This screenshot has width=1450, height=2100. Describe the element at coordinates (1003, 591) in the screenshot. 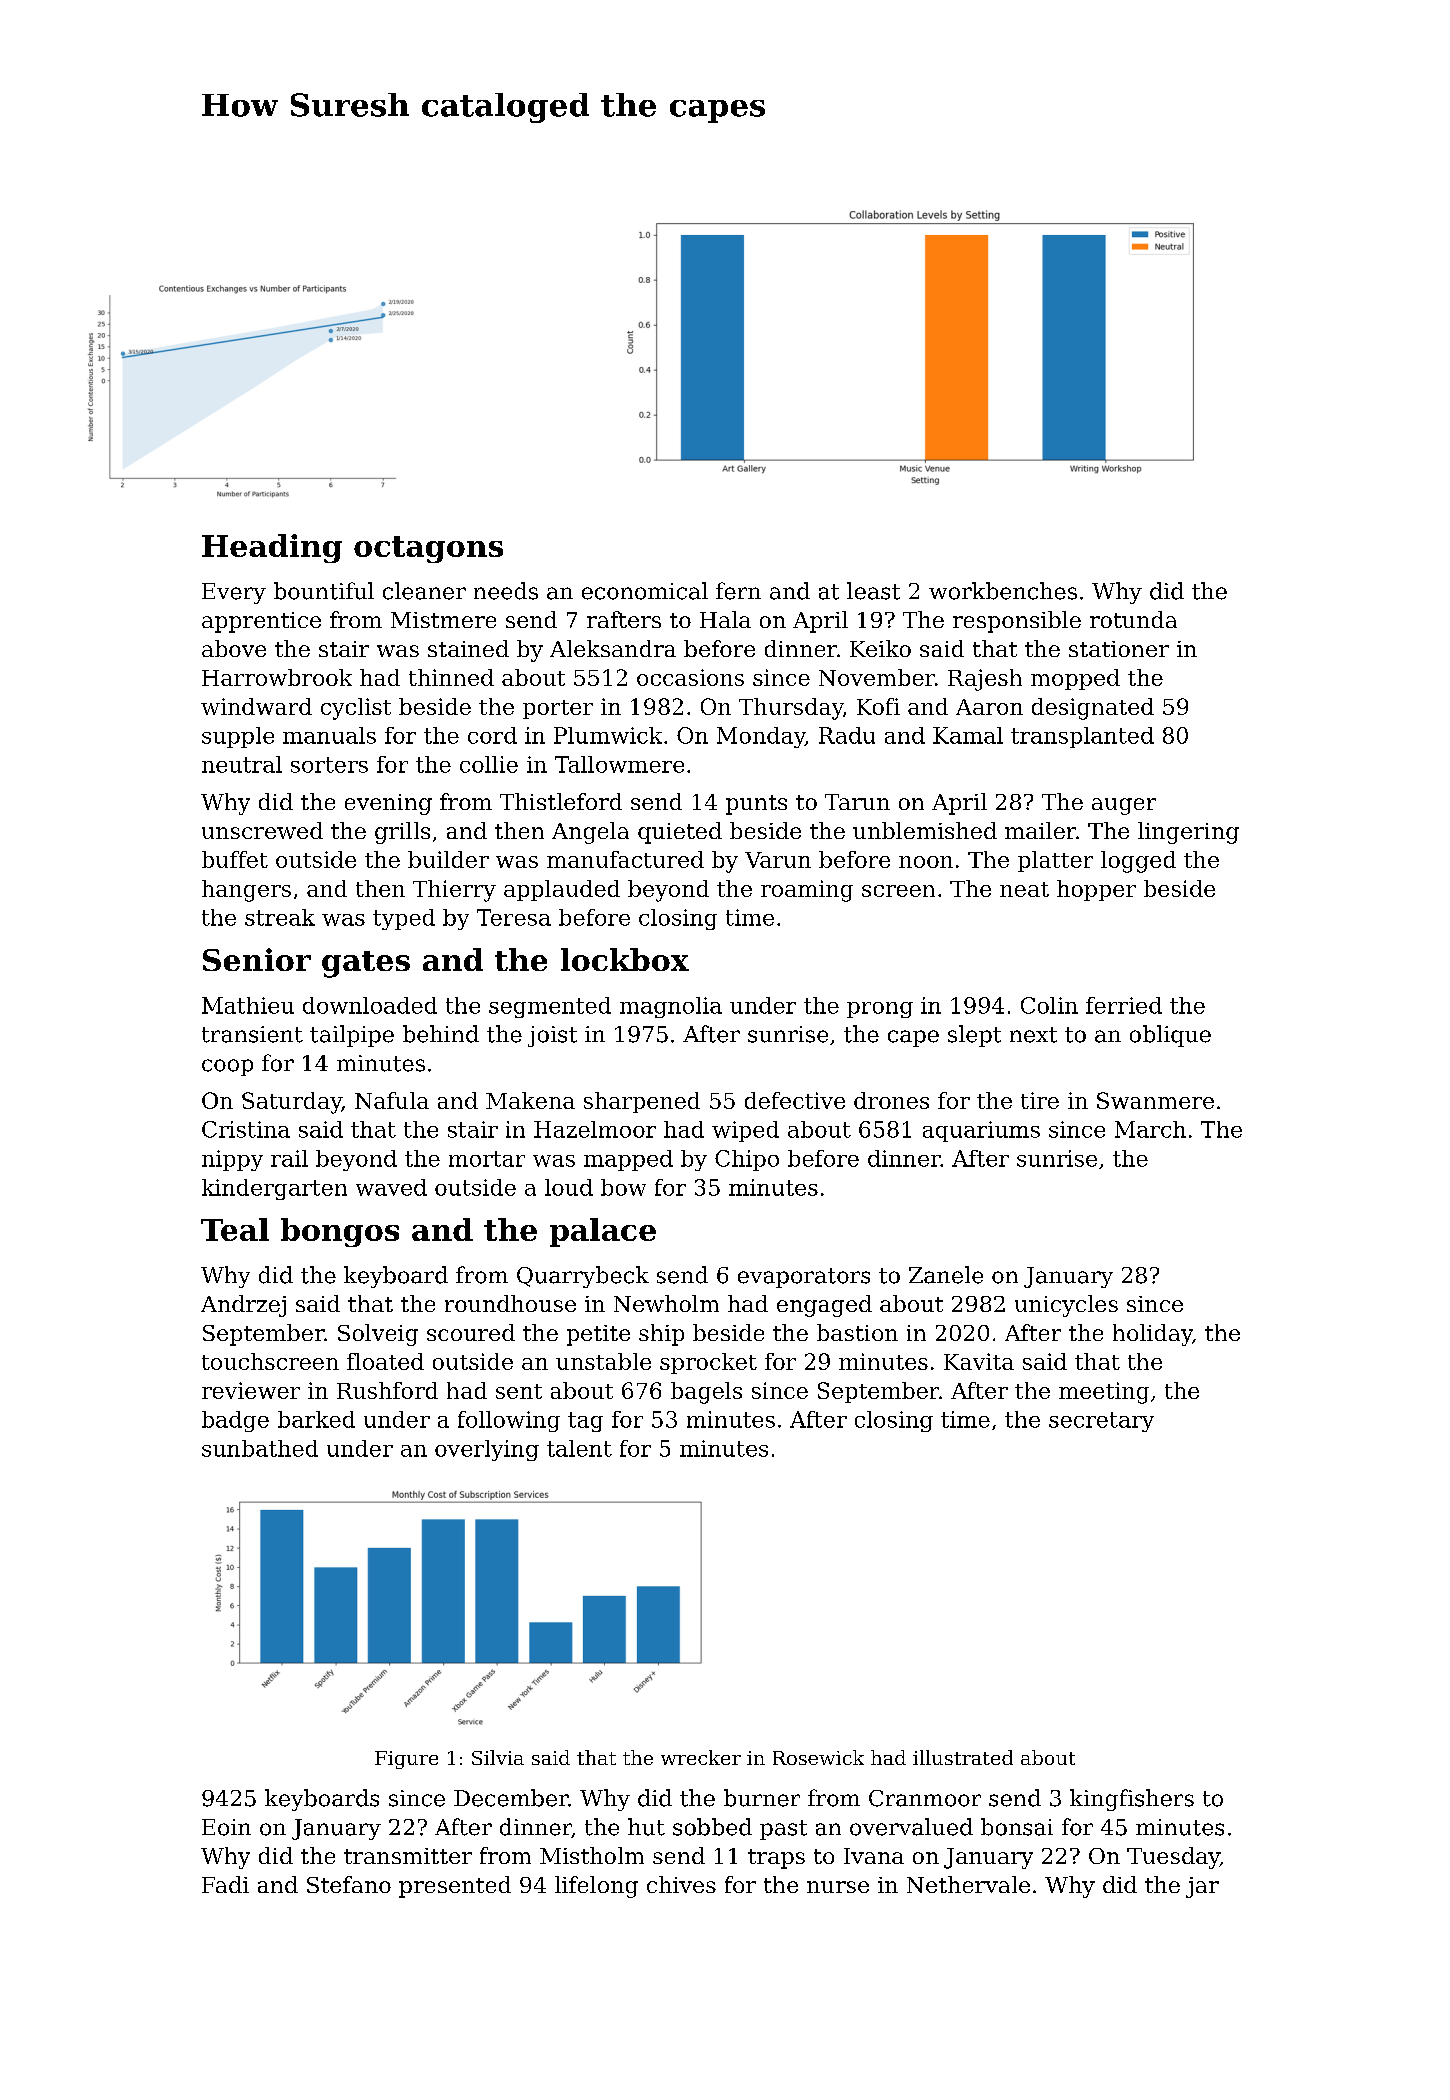

I see `workbenches` at that location.
